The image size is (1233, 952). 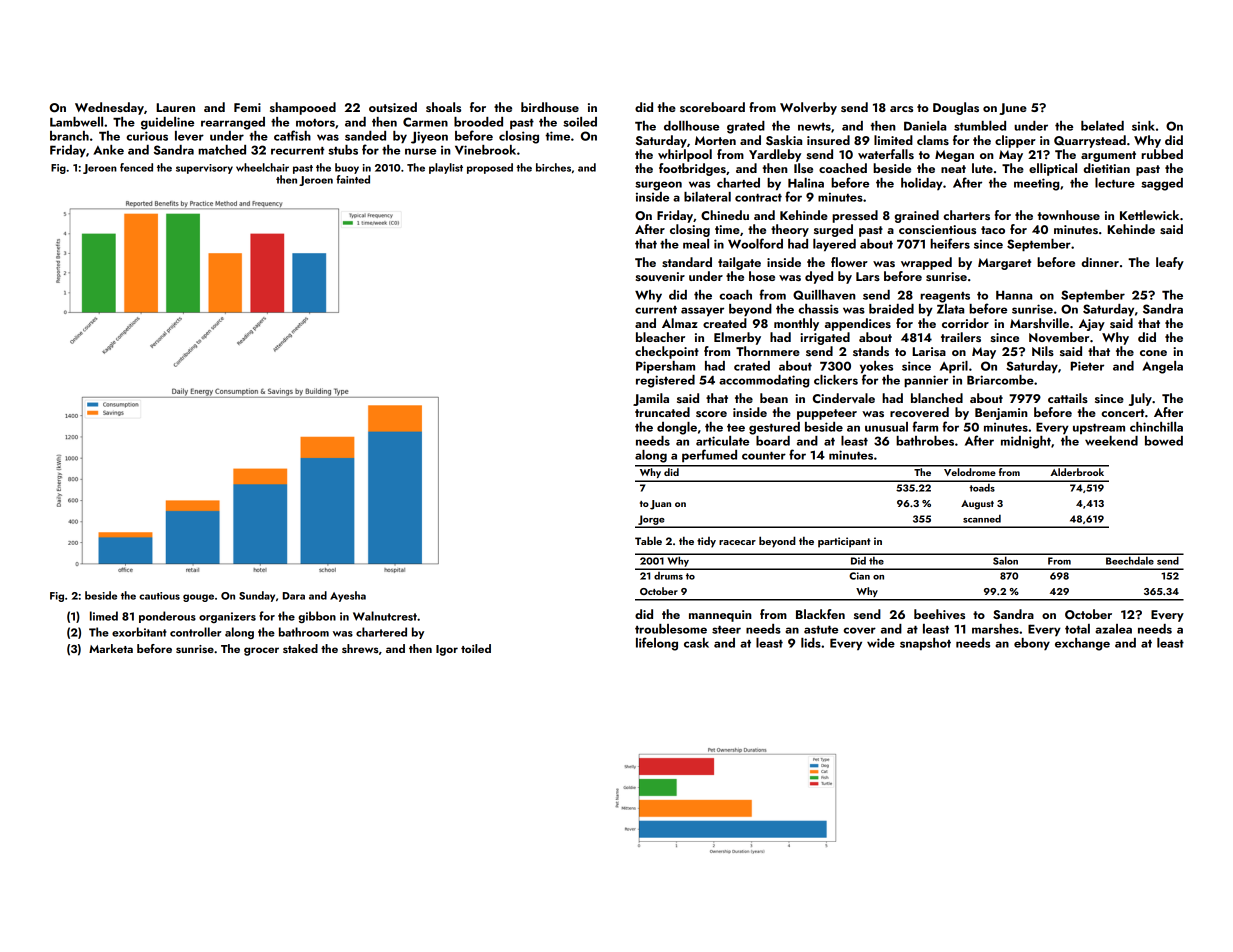 What do you see at coordinates (1164, 441) in the screenshot?
I see `bowed` at bounding box center [1164, 441].
